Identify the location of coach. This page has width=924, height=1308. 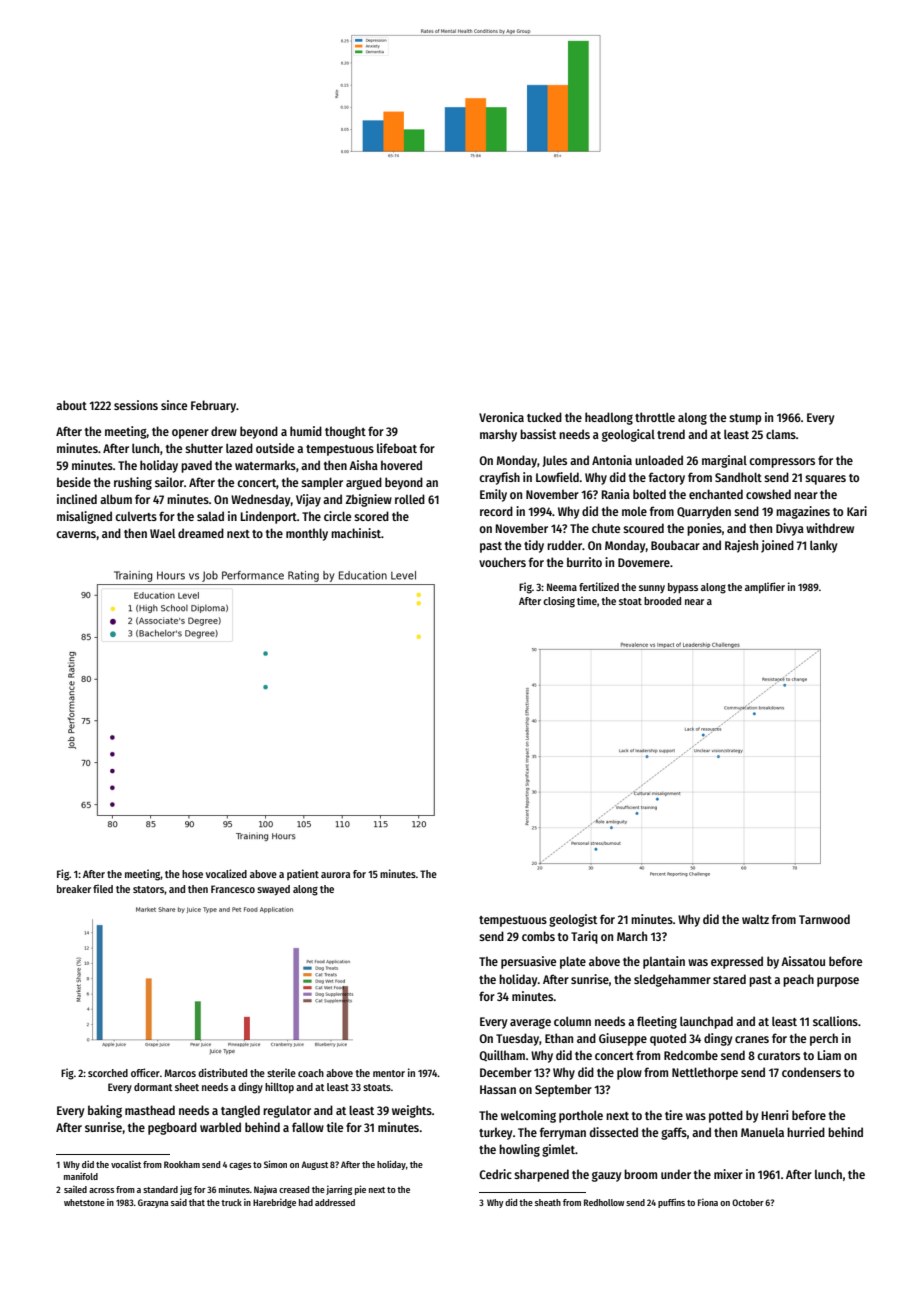
(311, 1073).
